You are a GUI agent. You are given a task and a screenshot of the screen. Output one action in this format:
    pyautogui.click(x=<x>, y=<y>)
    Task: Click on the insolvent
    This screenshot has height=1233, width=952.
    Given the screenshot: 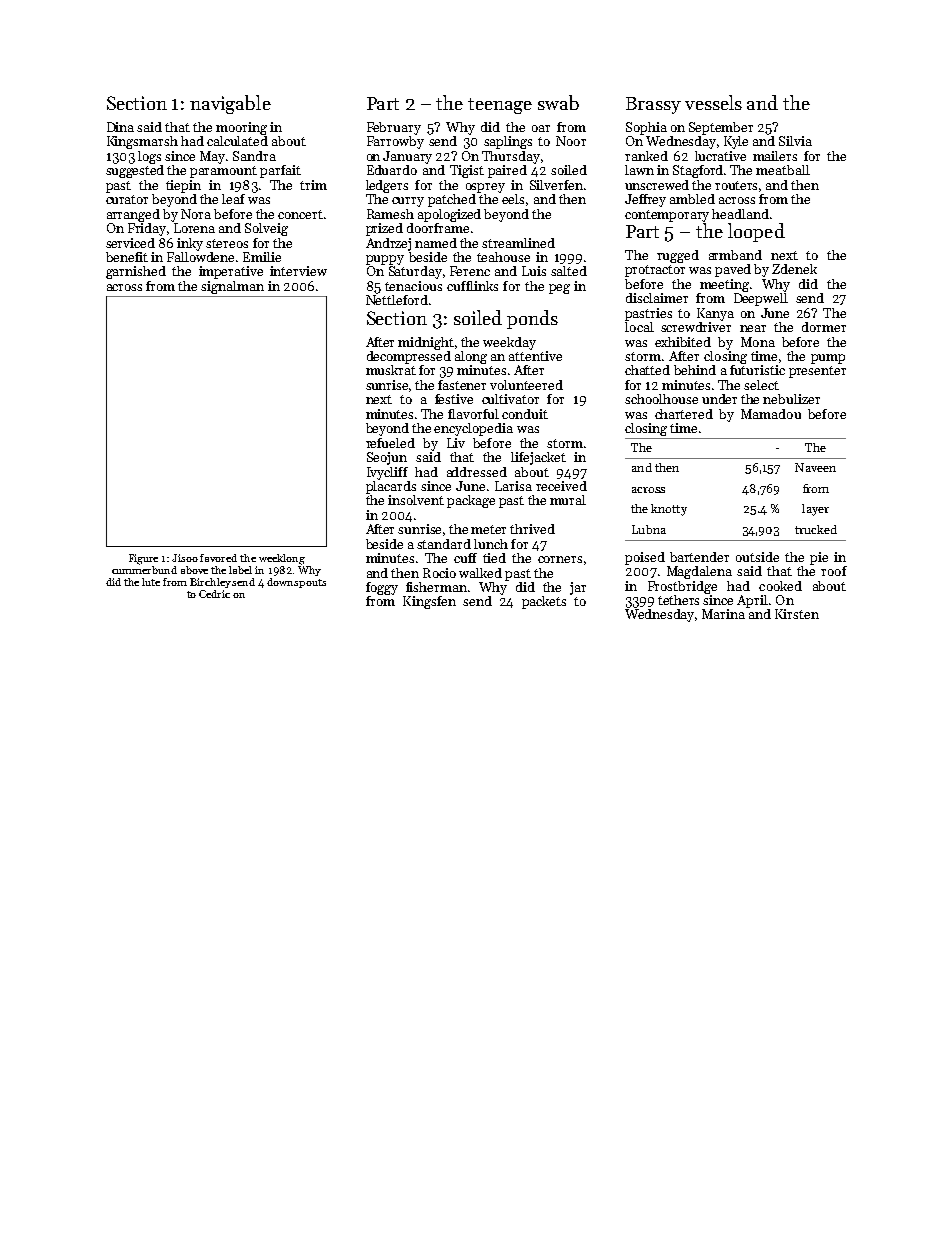 What is the action you would take?
    pyautogui.click(x=416, y=500)
